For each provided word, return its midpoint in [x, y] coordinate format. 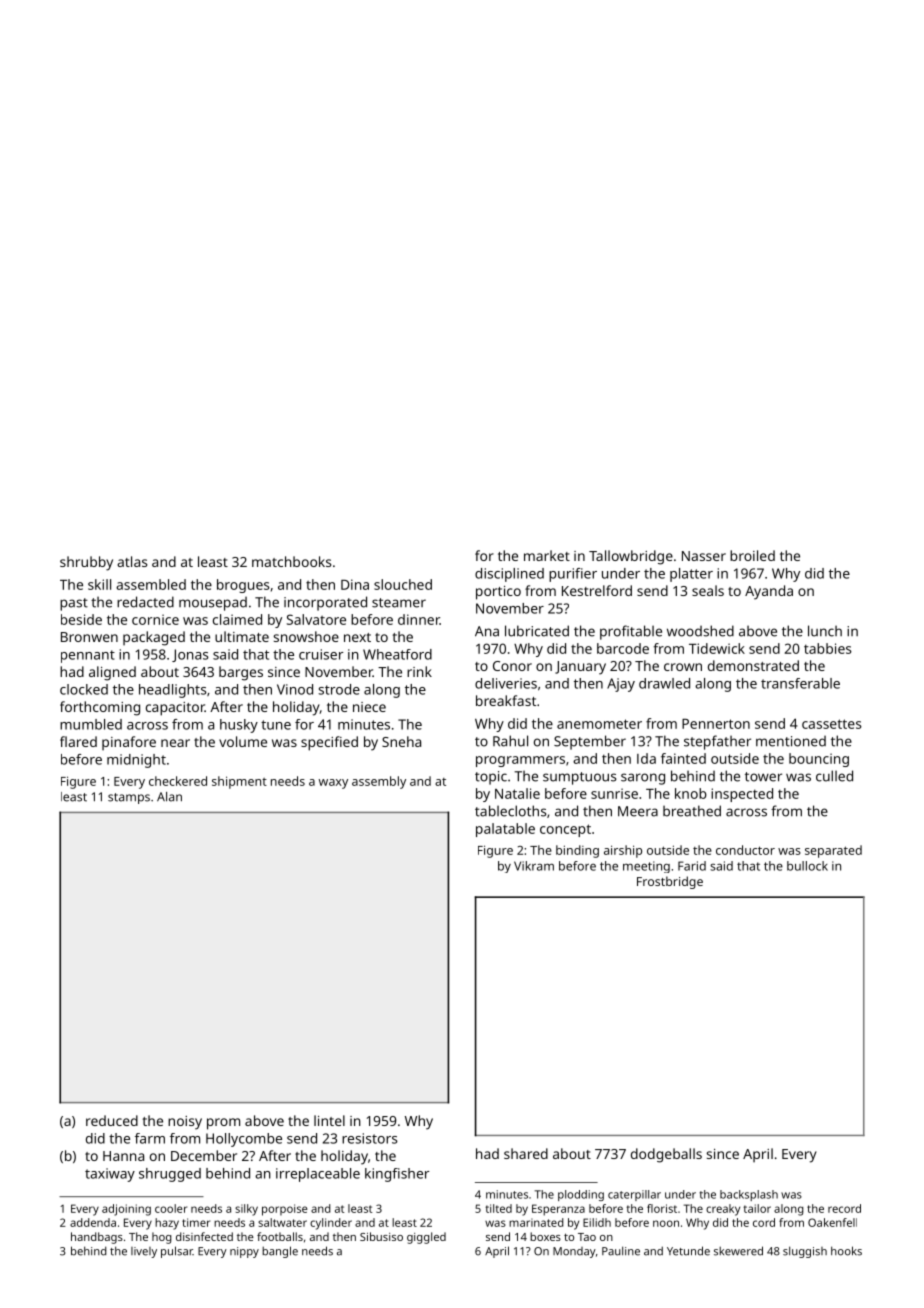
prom [223, 1124]
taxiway [110, 1175]
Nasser [704, 556]
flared [78, 741]
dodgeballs [666, 1155]
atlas [132, 561]
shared [526, 1153]
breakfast [506, 700]
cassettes [832, 724]
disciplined [509, 575]
